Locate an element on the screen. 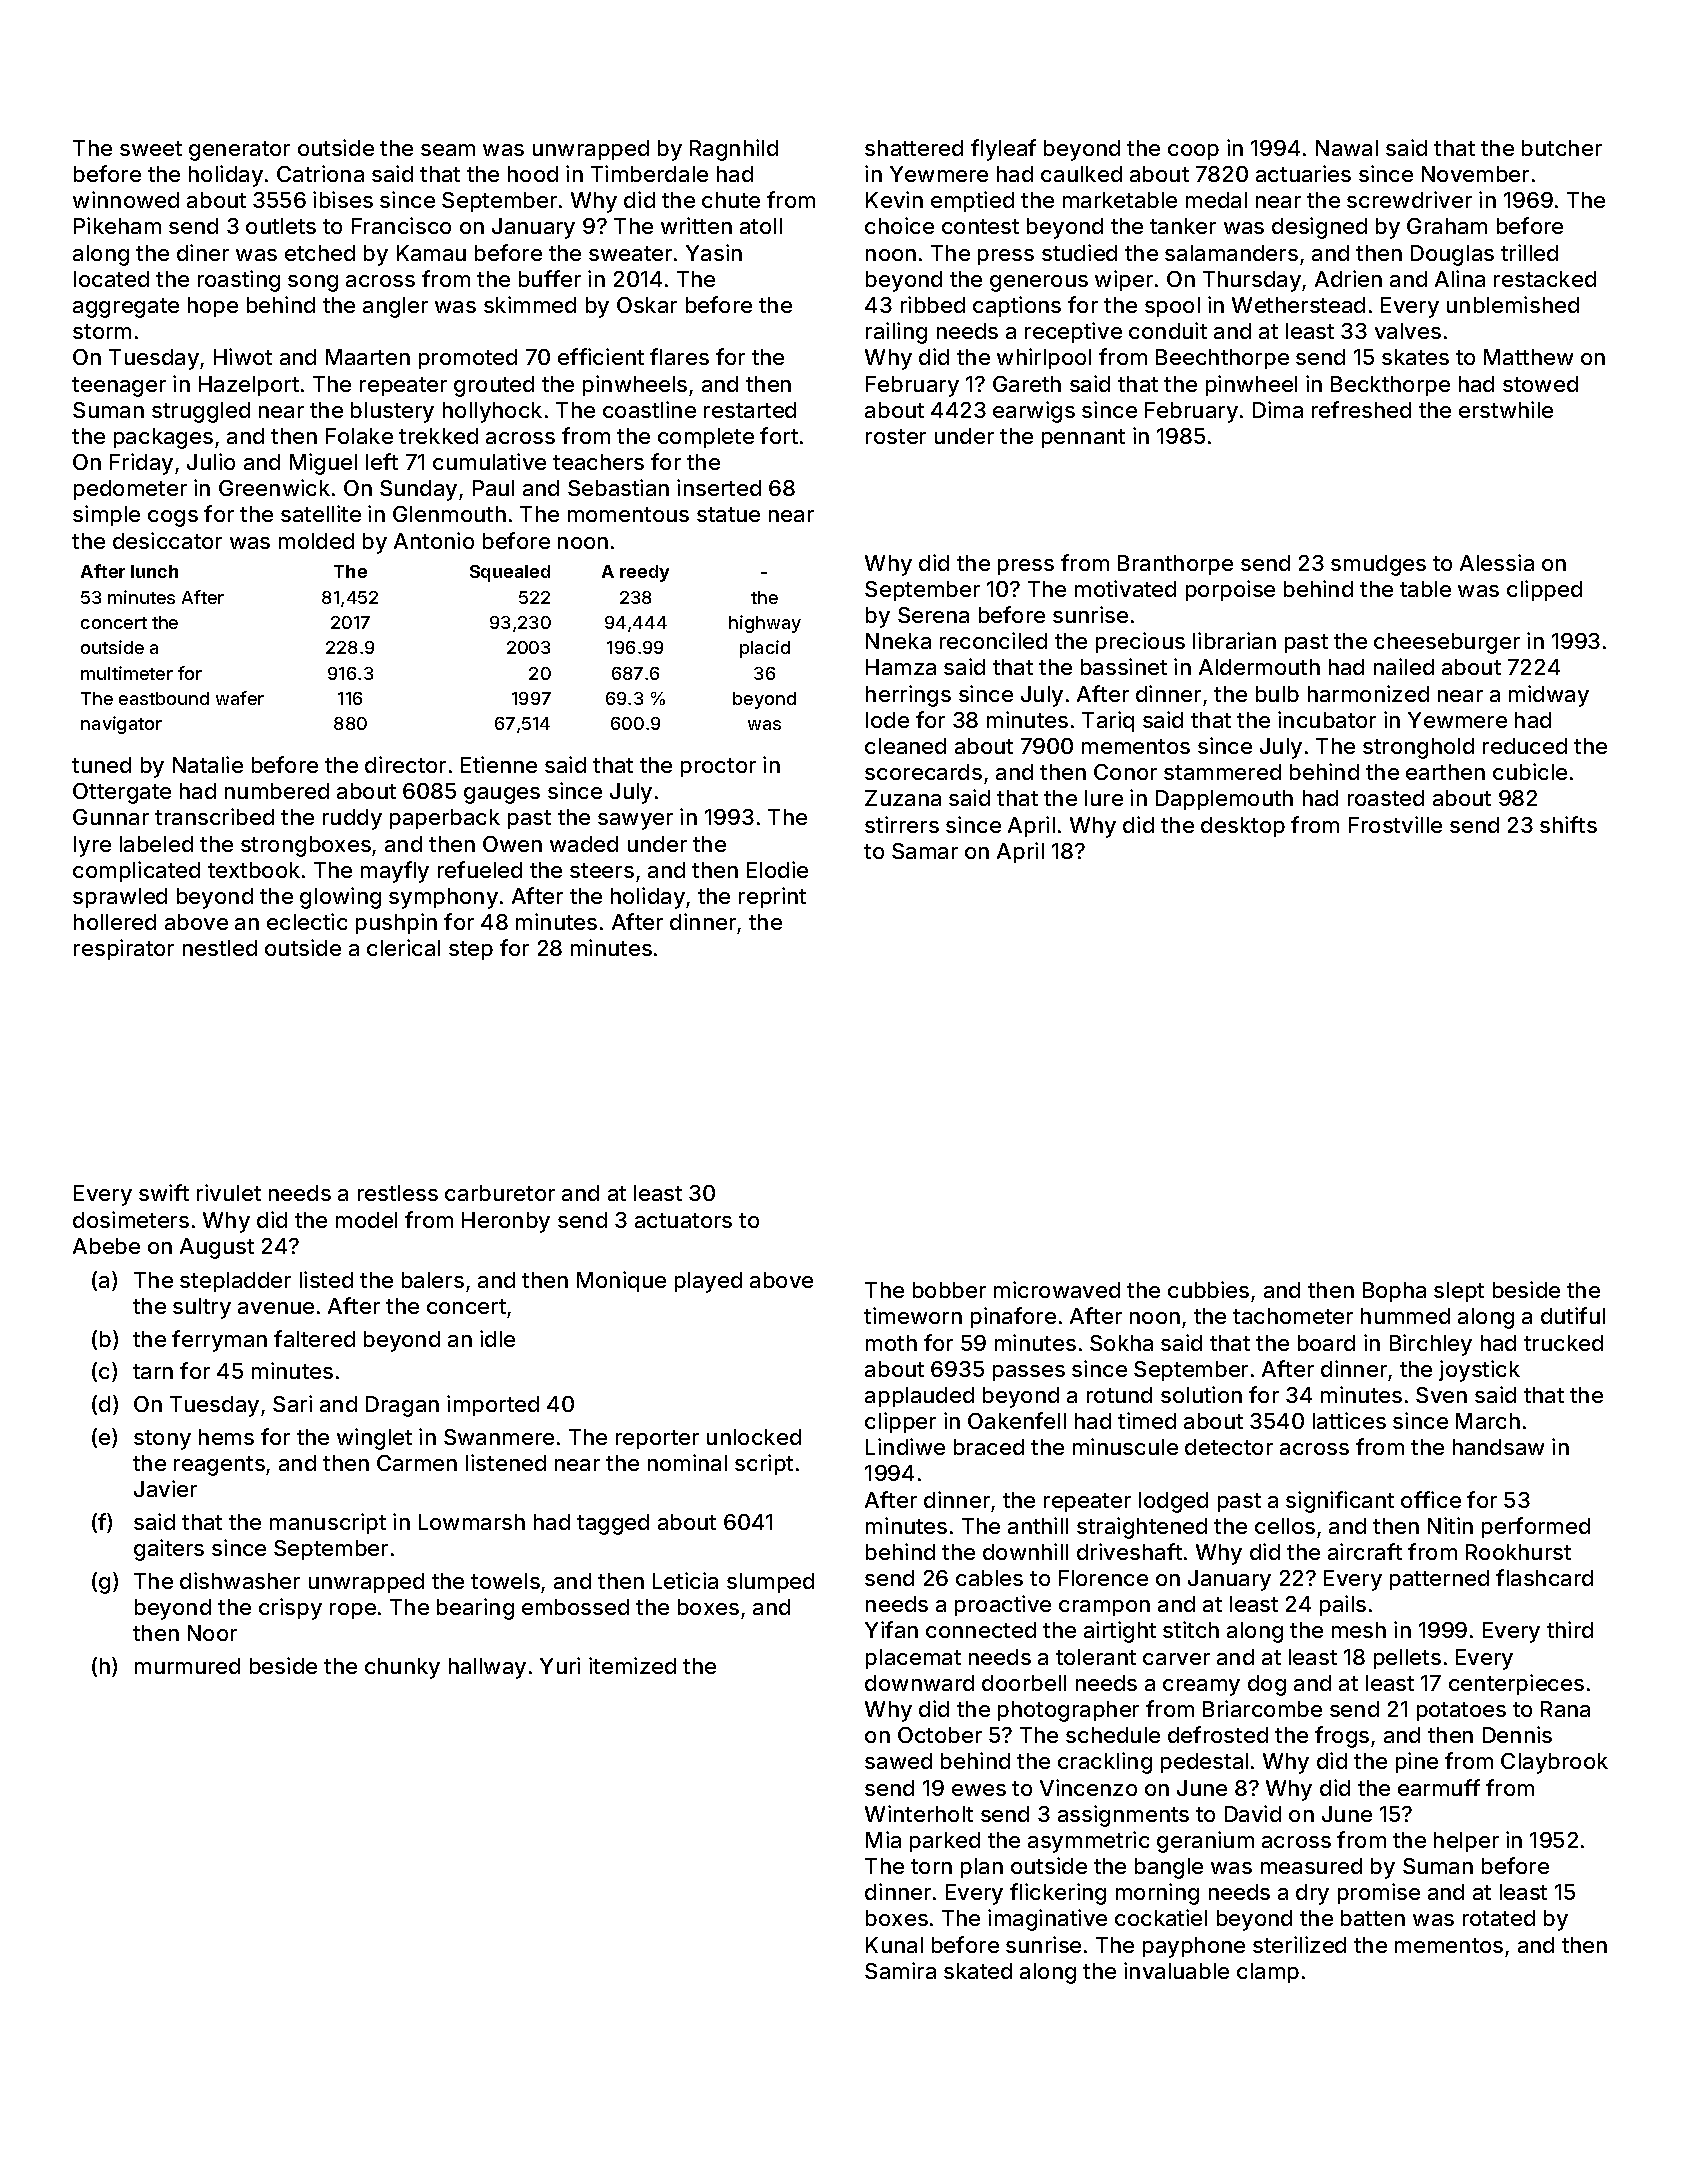 This screenshot has height=2178, width=1683. skated is located at coordinates (978, 1971).
